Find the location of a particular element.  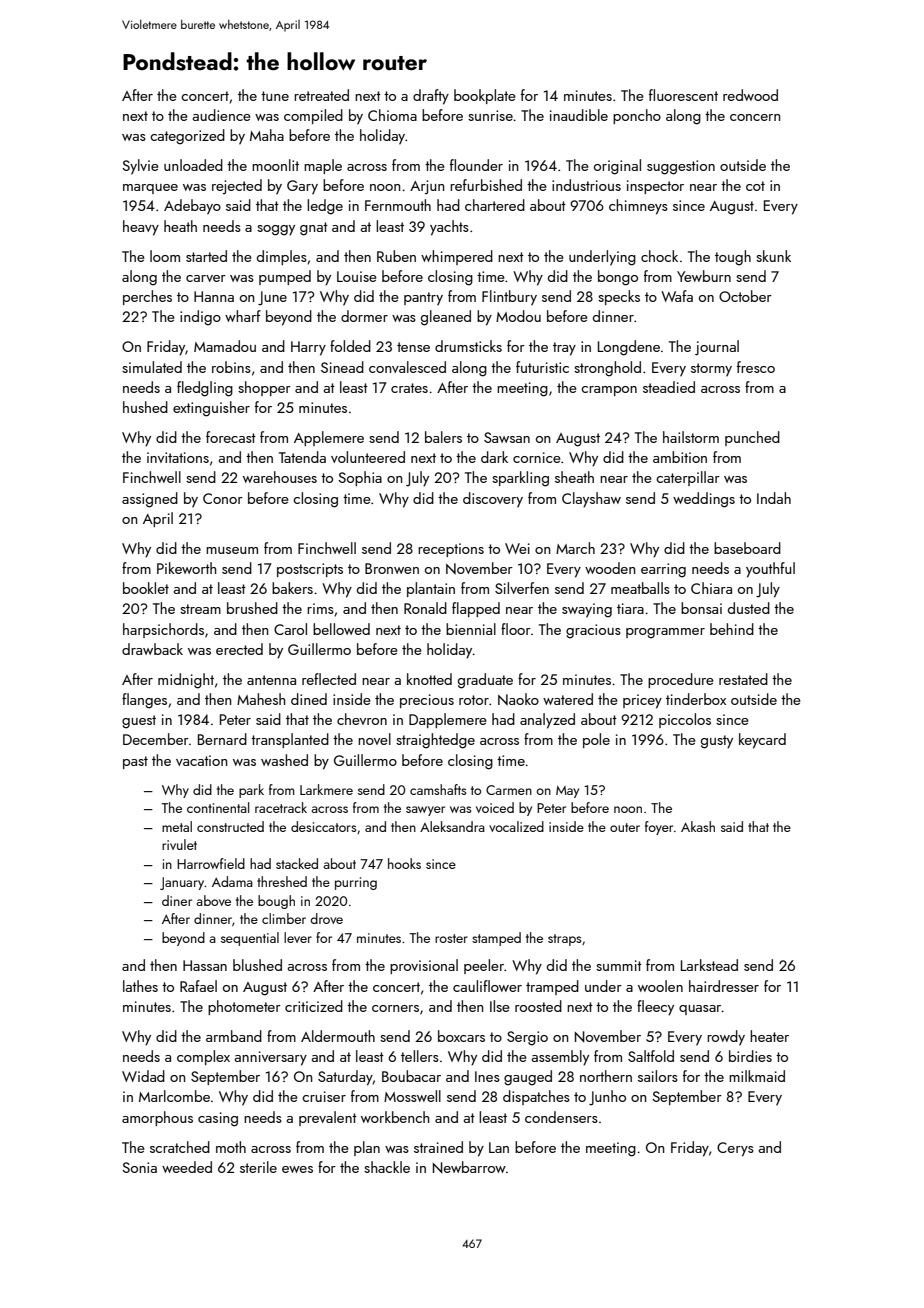

threshed is located at coordinates (282, 881).
